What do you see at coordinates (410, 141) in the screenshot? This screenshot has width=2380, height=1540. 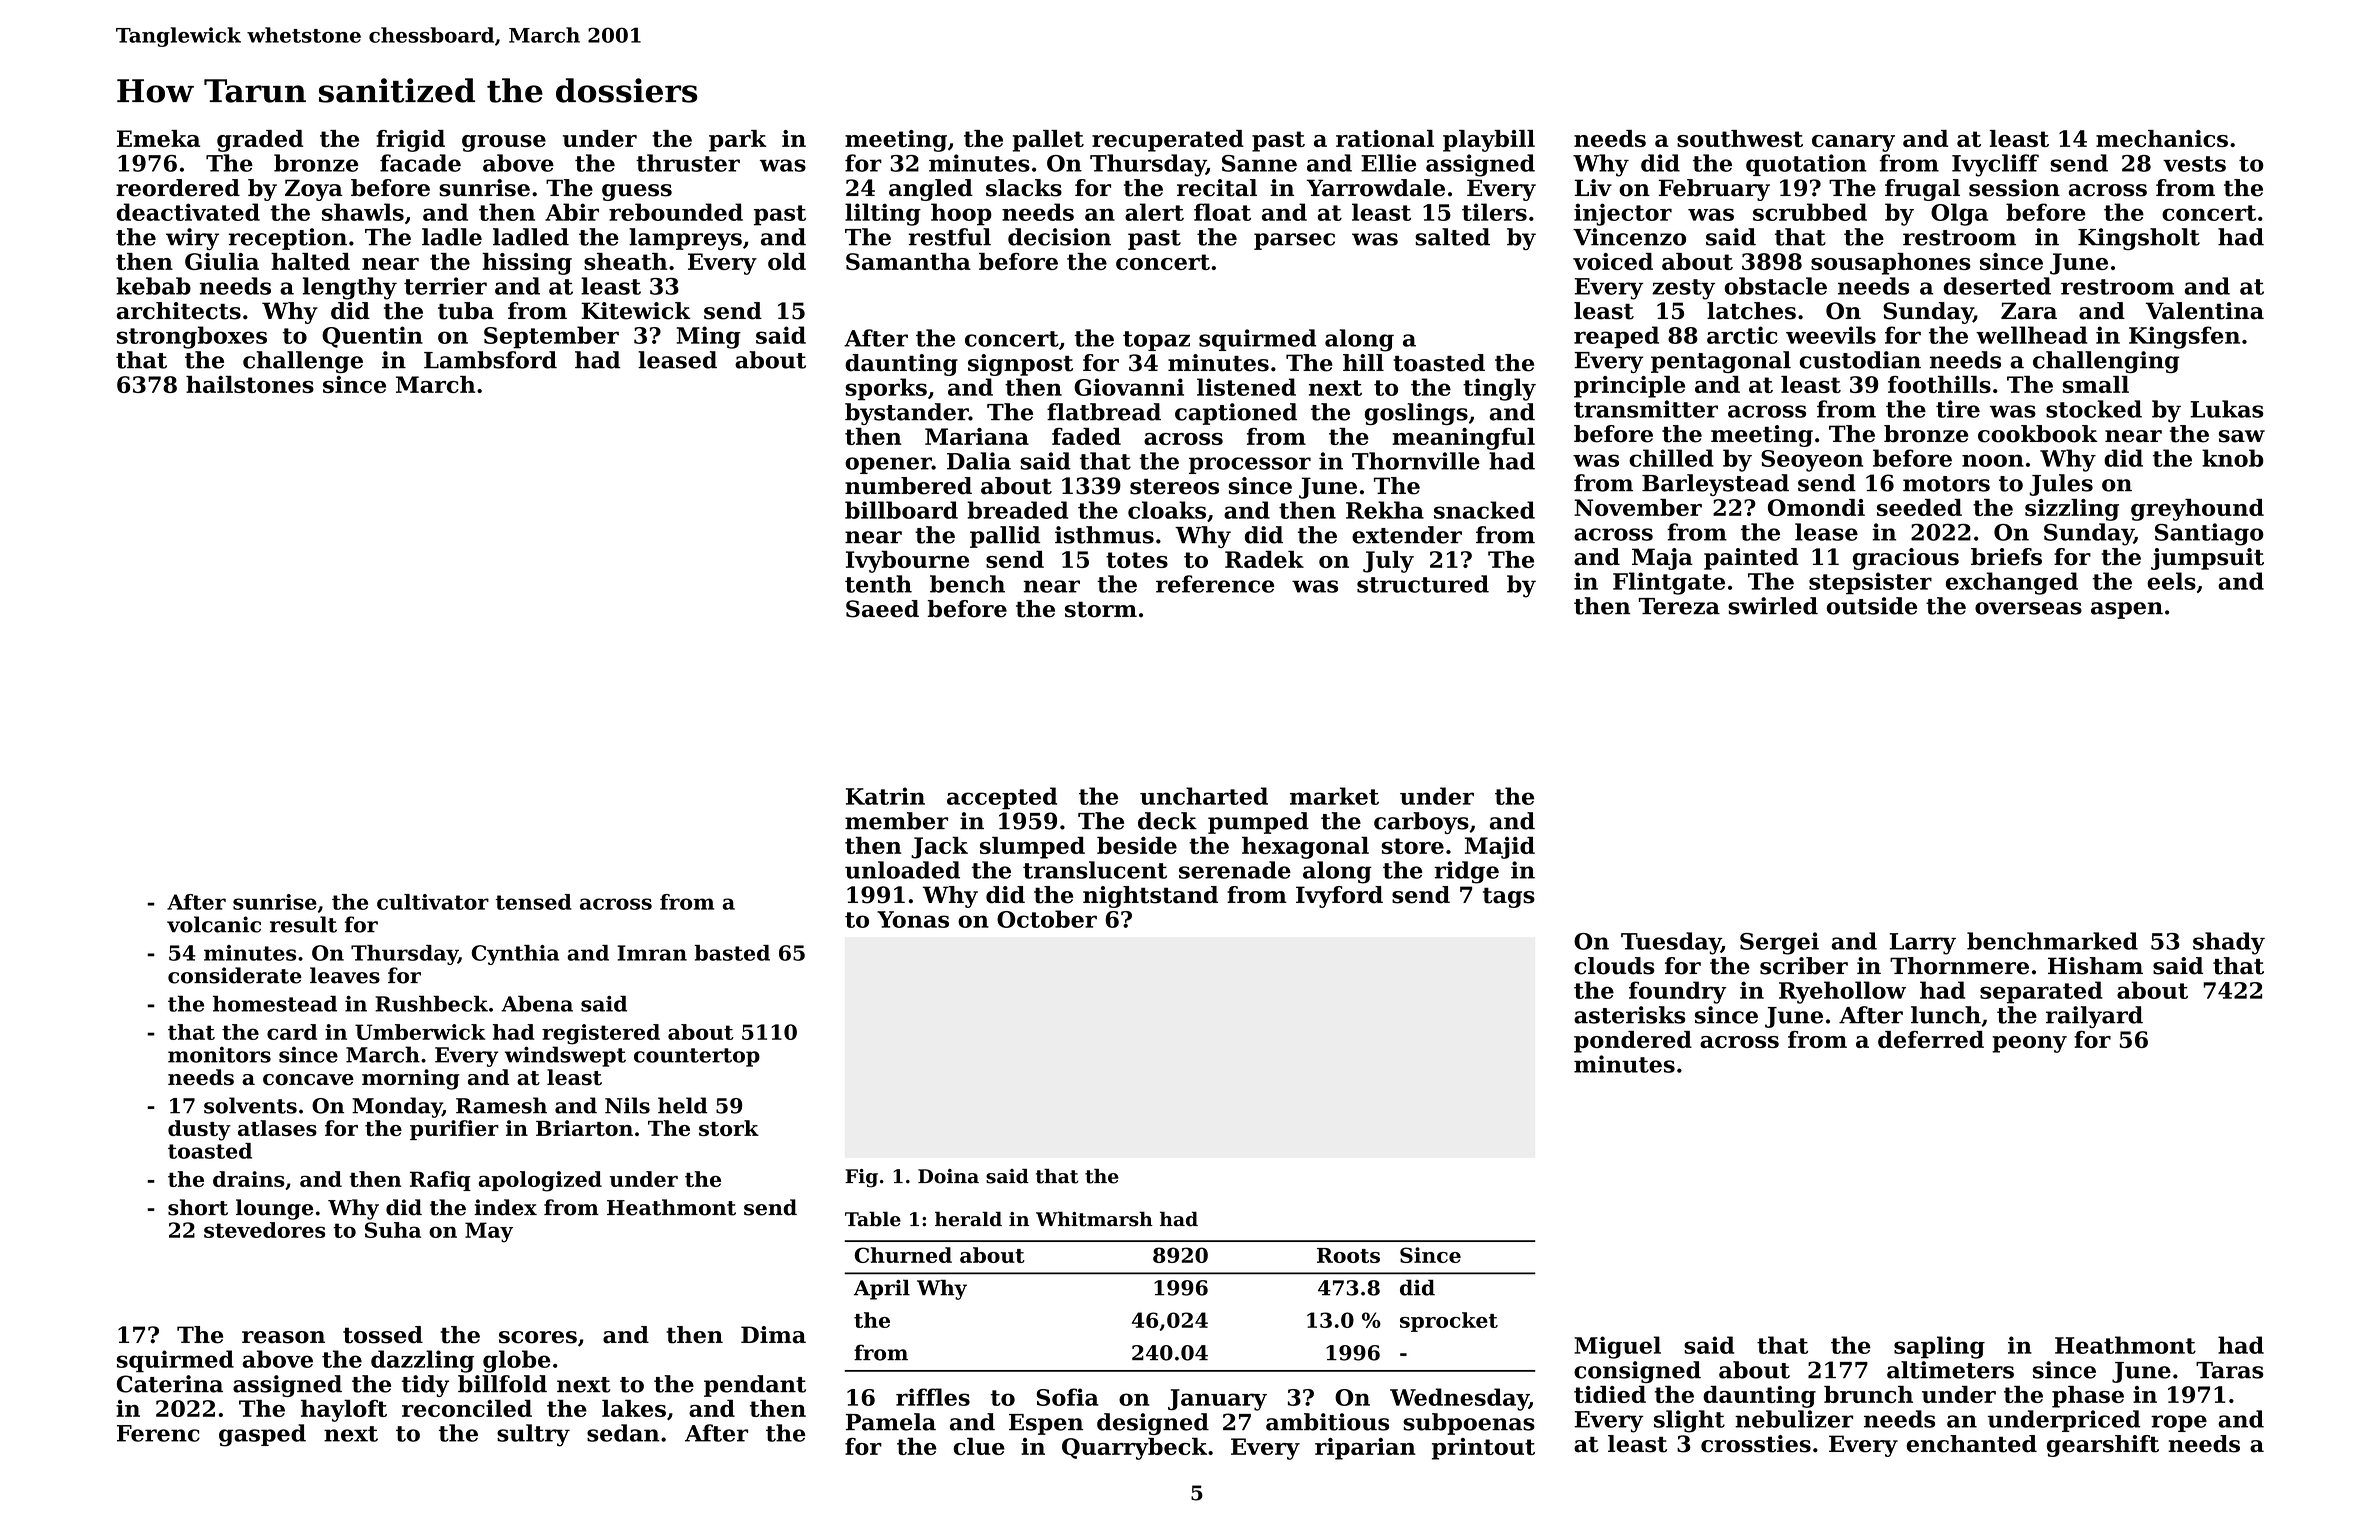 I see `frigid` at bounding box center [410, 141].
